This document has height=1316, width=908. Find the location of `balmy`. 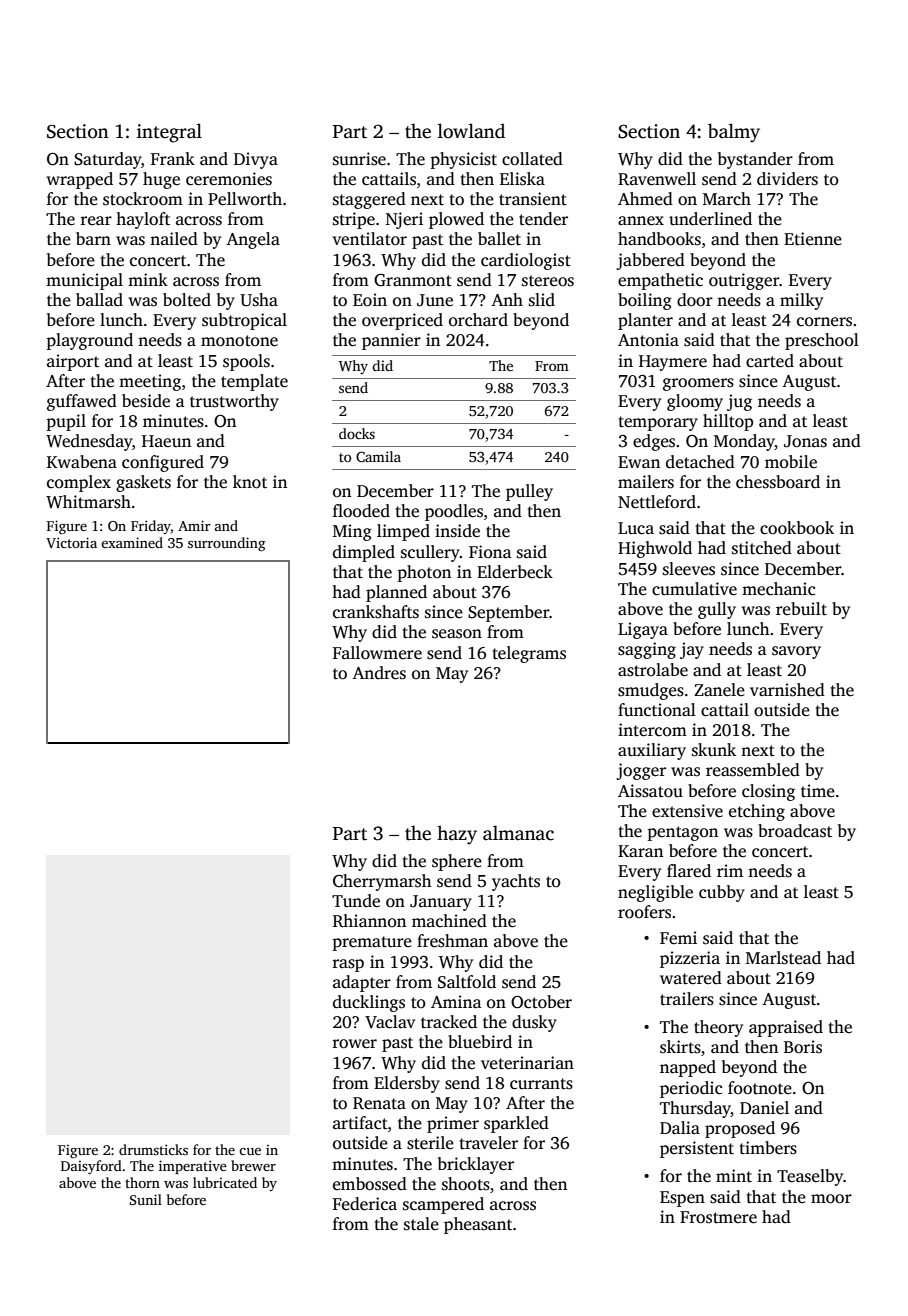

balmy is located at coordinates (734, 133).
